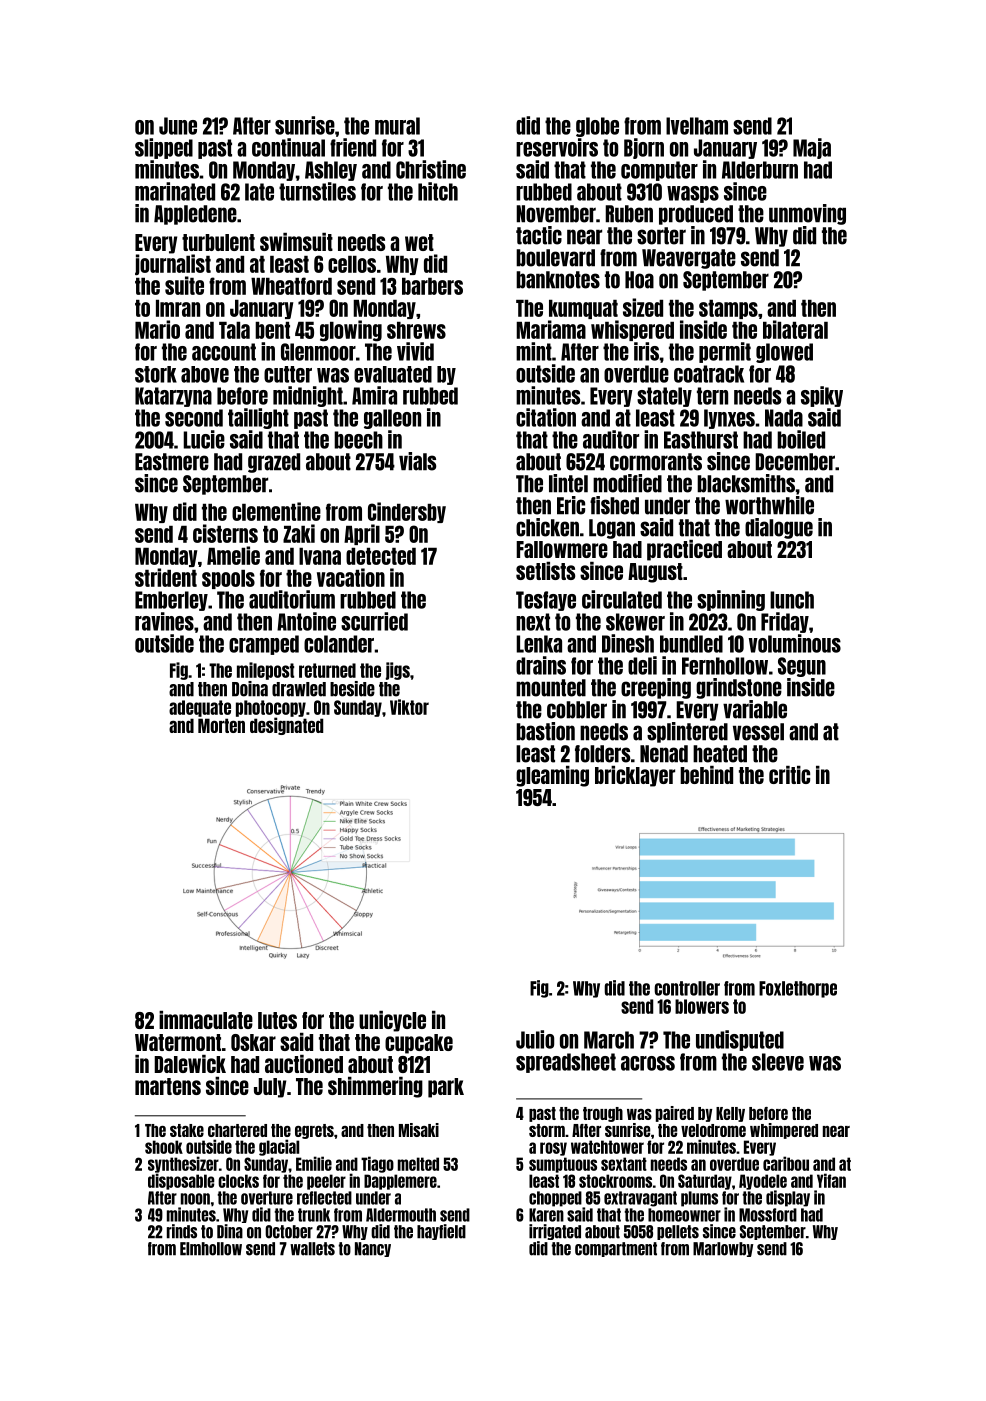 The height and width of the page is (1401, 986). Describe the element at coordinates (664, 397) in the page. I see `stately` at that location.
